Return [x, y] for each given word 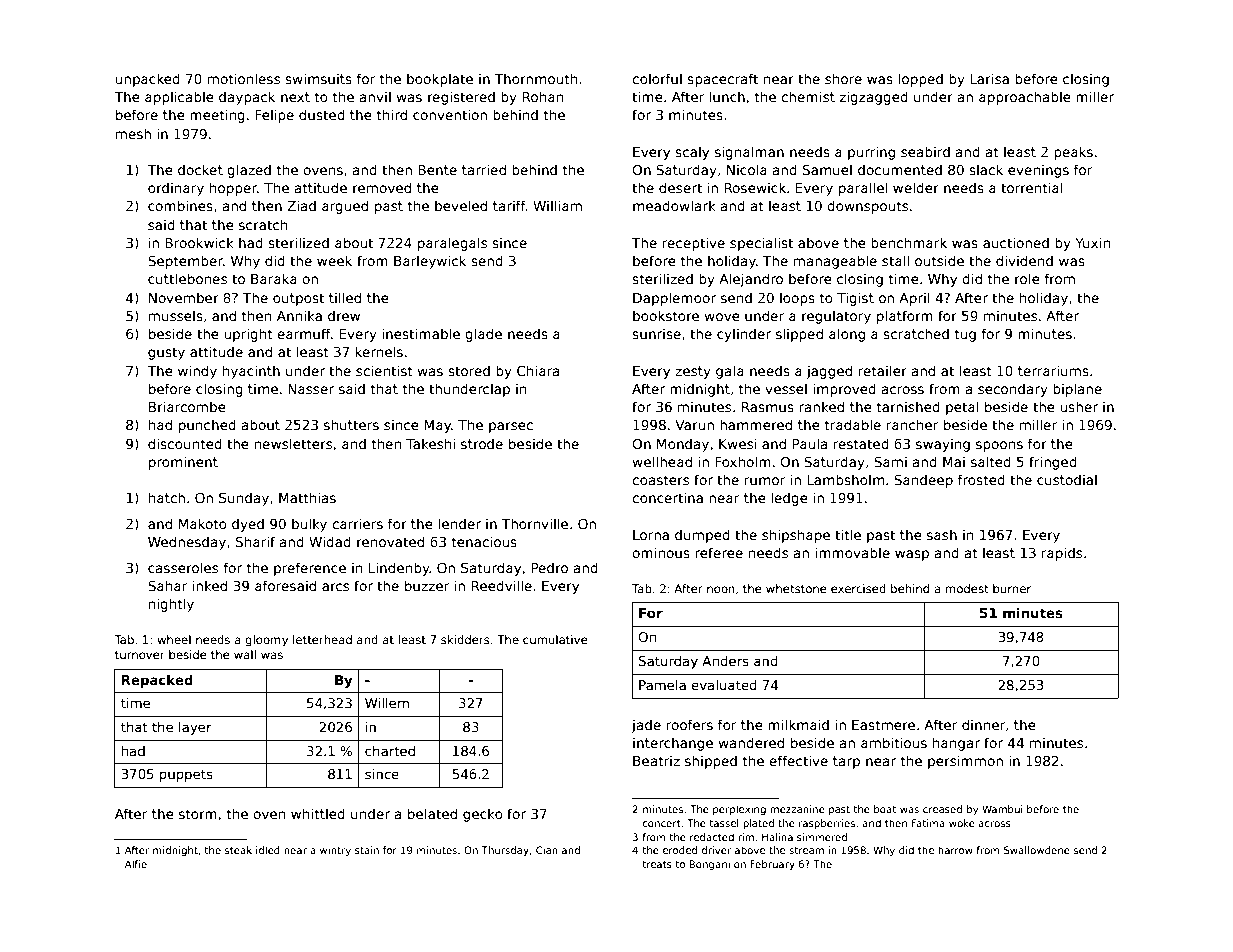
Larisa [989, 78]
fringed [1053, 463]
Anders [725, 661]
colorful [657, 78]
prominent [183, 463]
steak [238, 850]
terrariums [1053, 370]
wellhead [662, 461]
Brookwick [199, 242]
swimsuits [318, 78]
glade [483, 335]
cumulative [555, 639]
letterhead [322, 639]
